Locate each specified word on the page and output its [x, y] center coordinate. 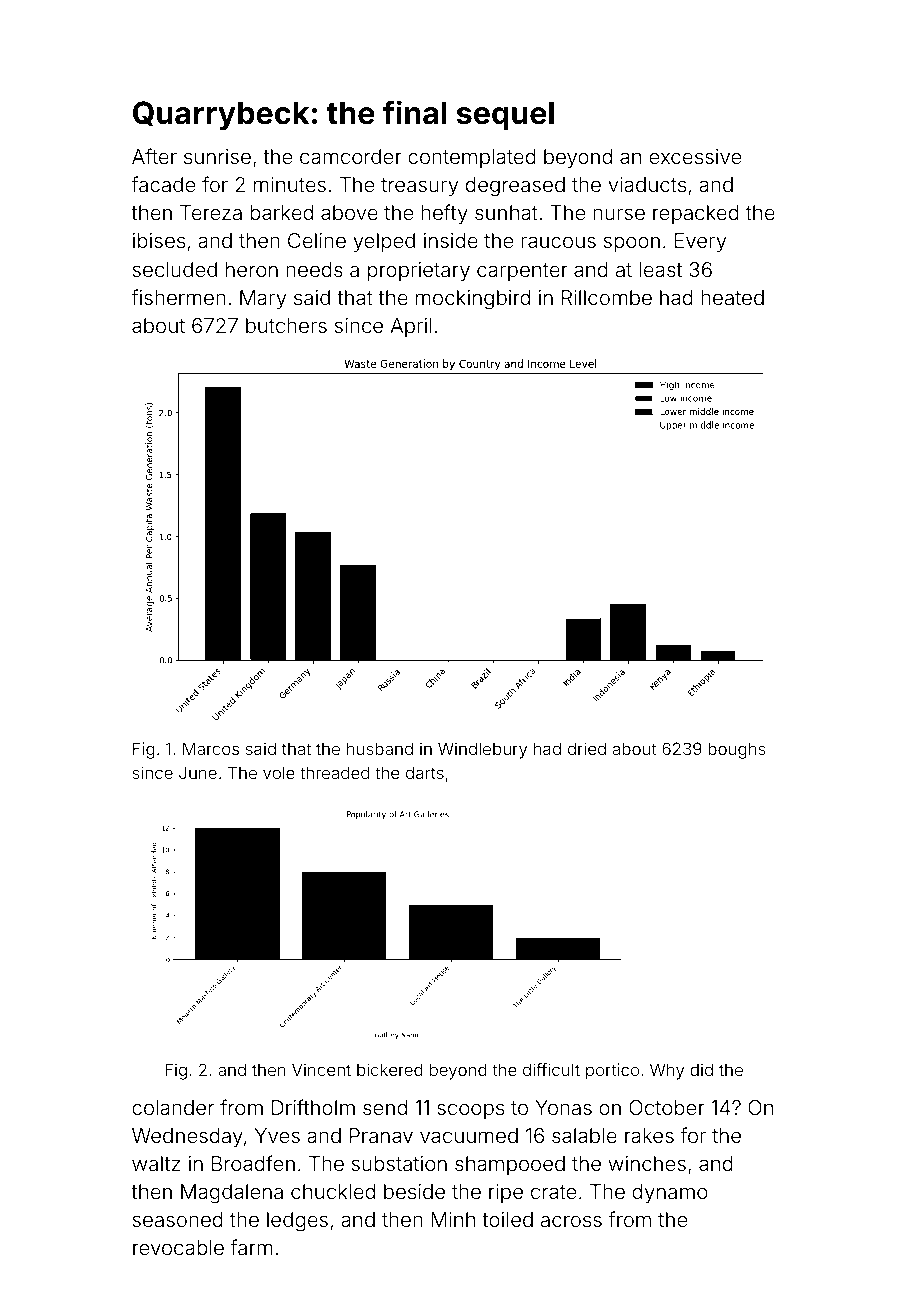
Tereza [211, 212]
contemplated [472, 158]
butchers [286, 325]
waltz [156, 1163]
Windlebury [482, 750]
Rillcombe [607, 297]
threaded [334, 772]
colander [173, 1107]
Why [667, 1071]
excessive [695, 156]
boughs [737, 750]
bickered [390, 1069]
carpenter [522, 272]
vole [279, 772]
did [701, 1069]
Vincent [321, 1069]
